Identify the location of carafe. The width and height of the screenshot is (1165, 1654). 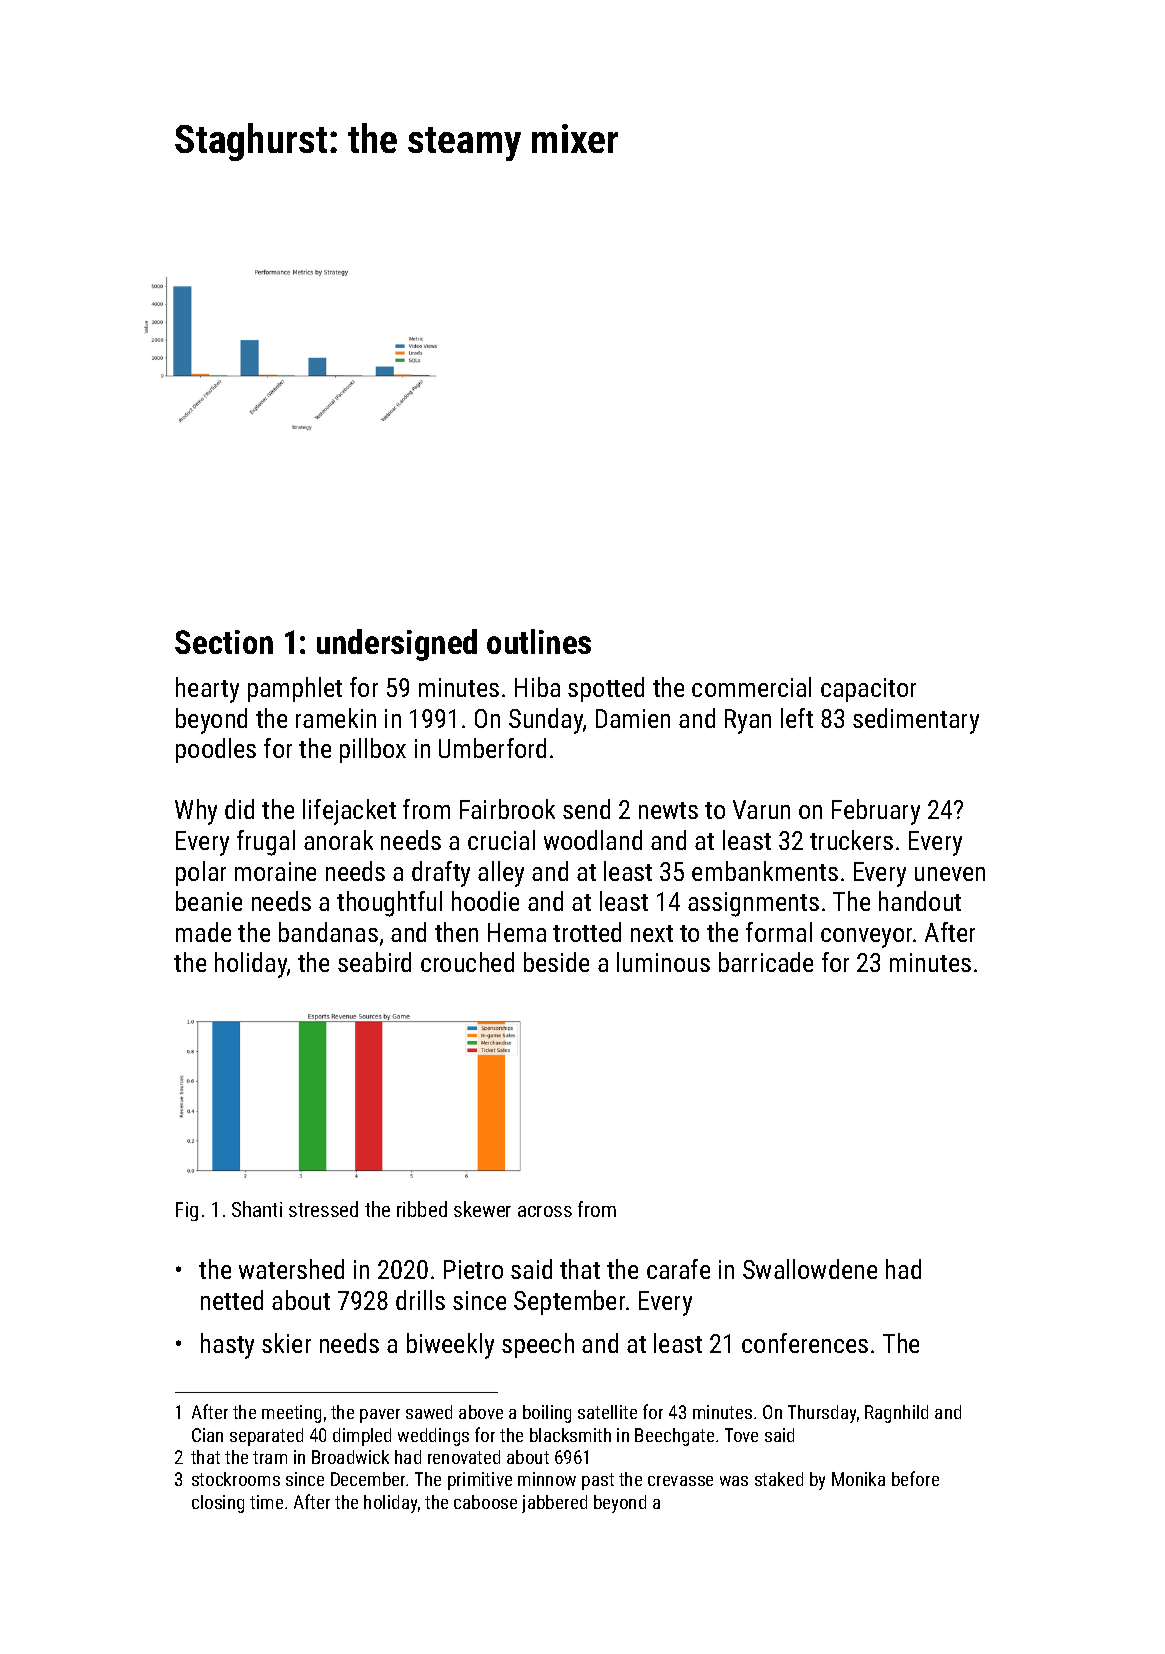
(678, 1269).
